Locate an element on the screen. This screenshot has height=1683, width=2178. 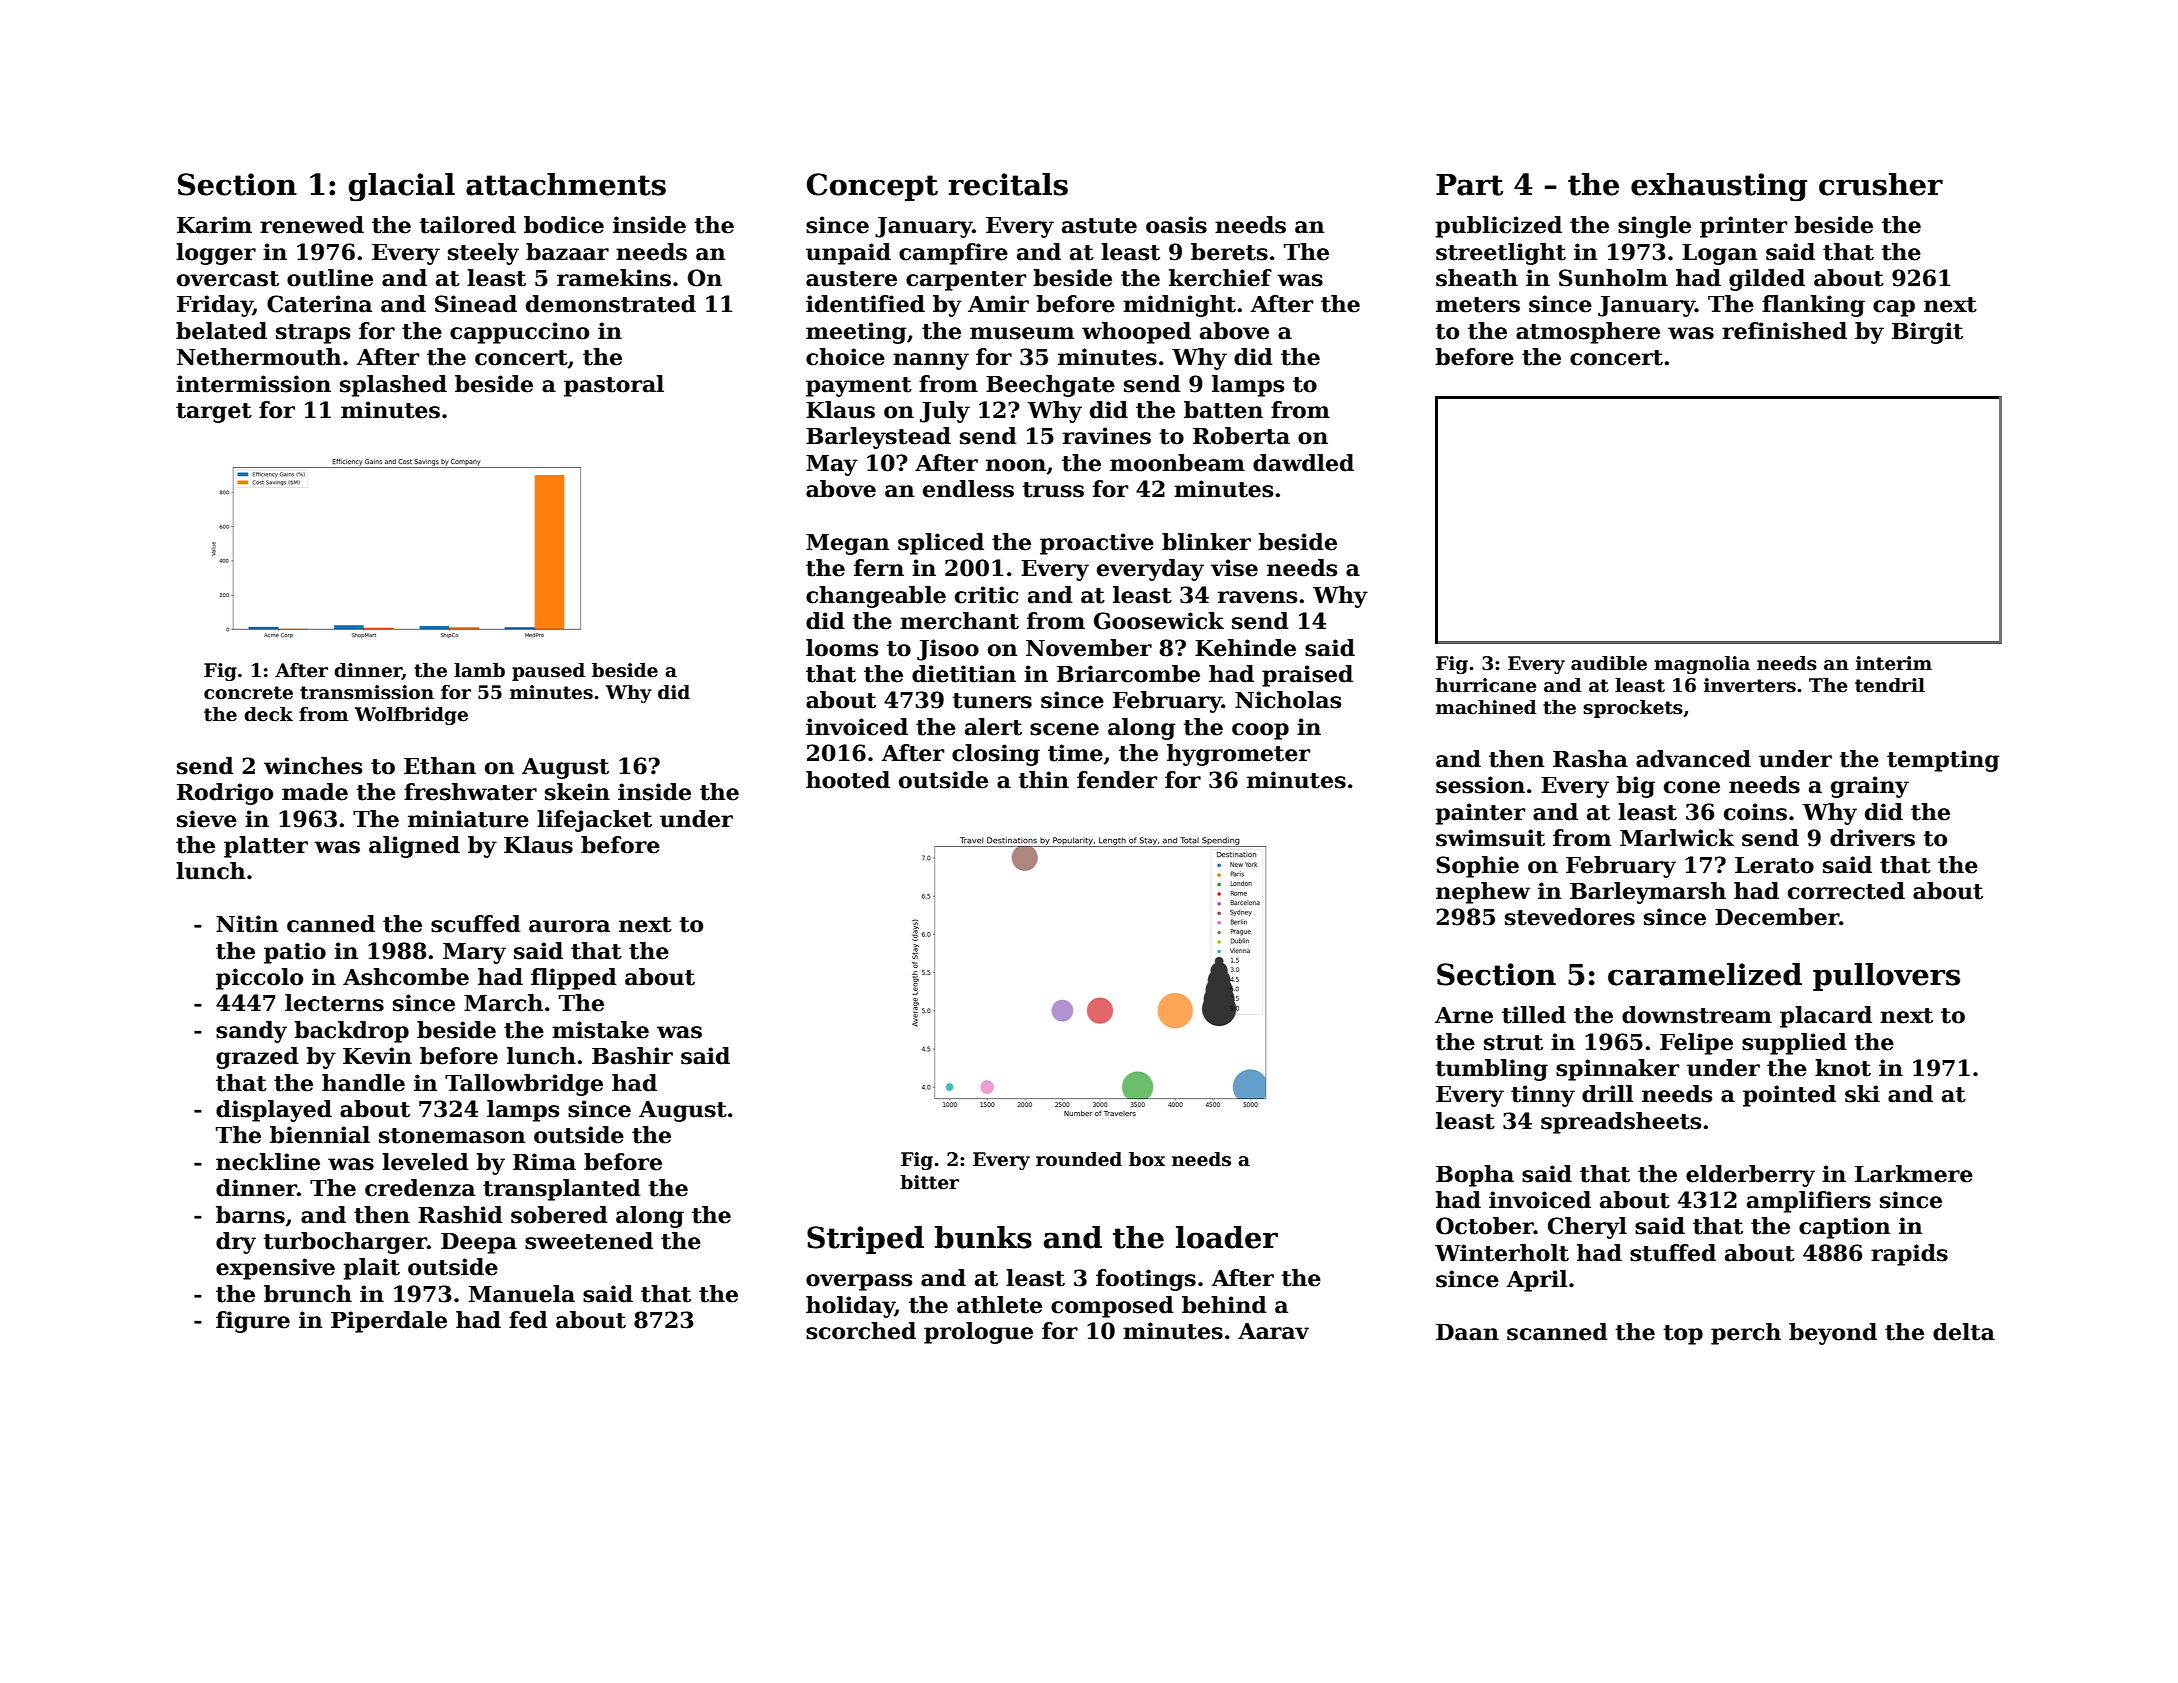
Birgit is located at coordinates (1927, 333).
